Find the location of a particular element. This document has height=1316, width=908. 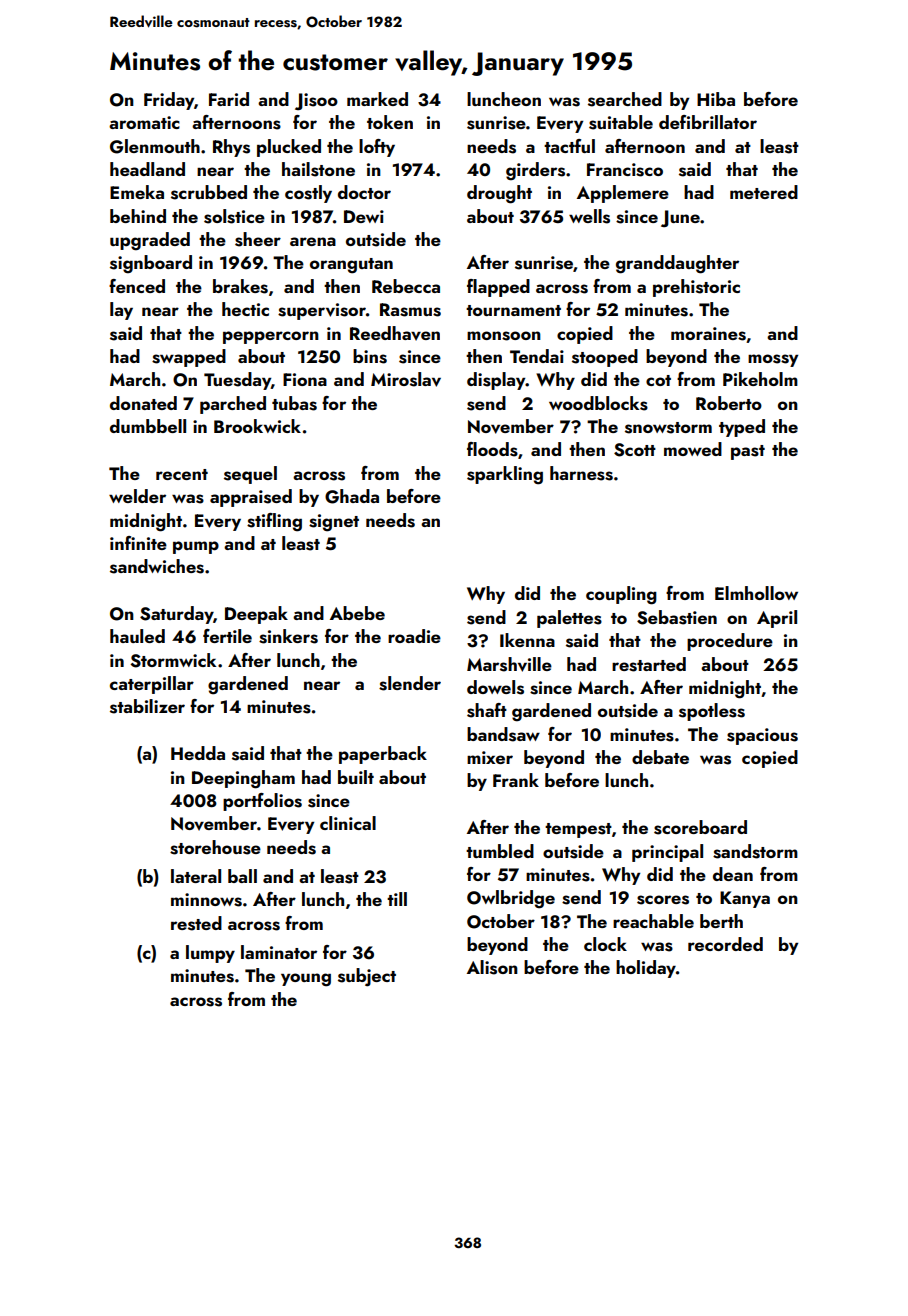

dean is located at coordinates (733, 874).
